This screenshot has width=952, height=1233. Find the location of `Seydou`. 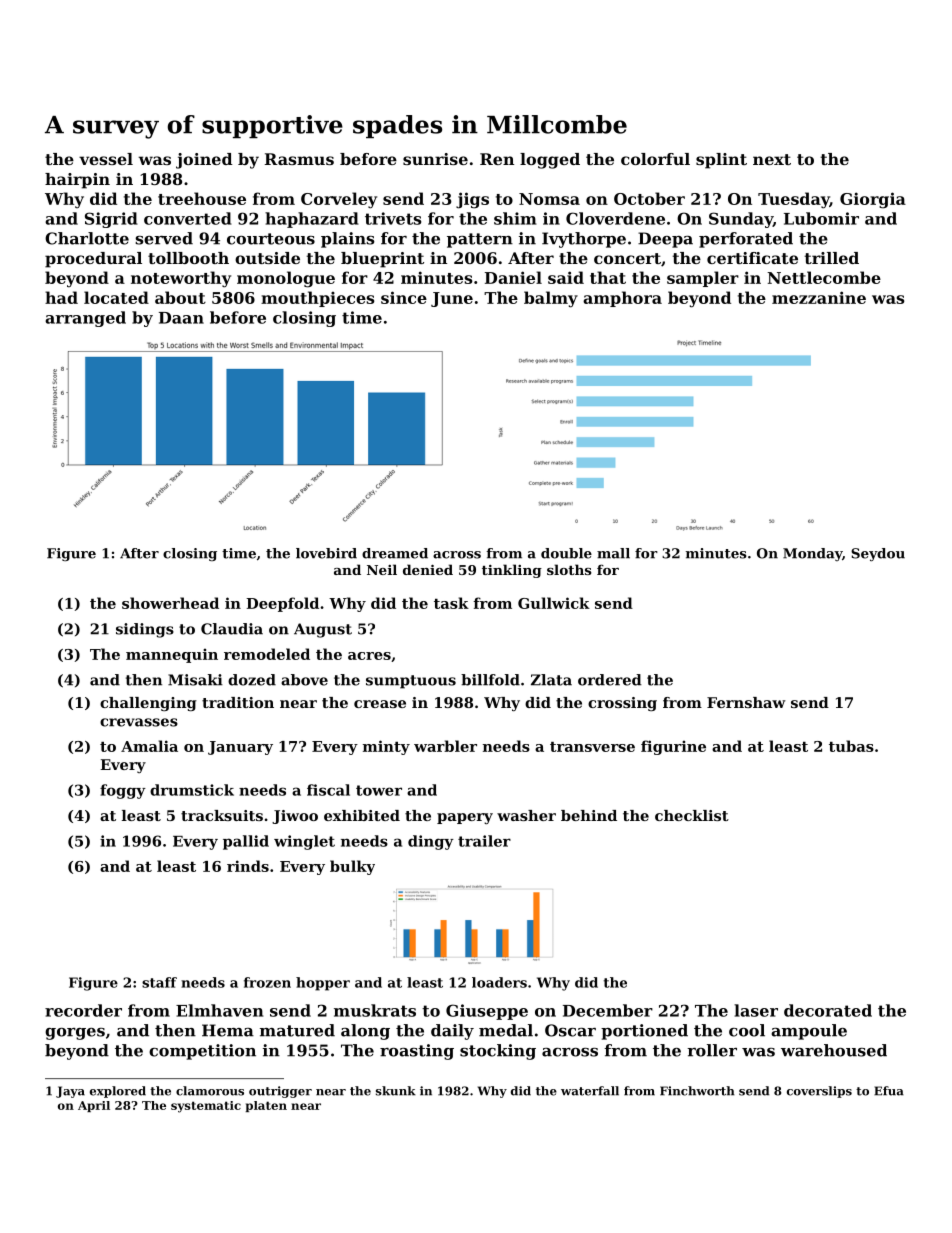

Seydou is located at coordinates (878, 554).
